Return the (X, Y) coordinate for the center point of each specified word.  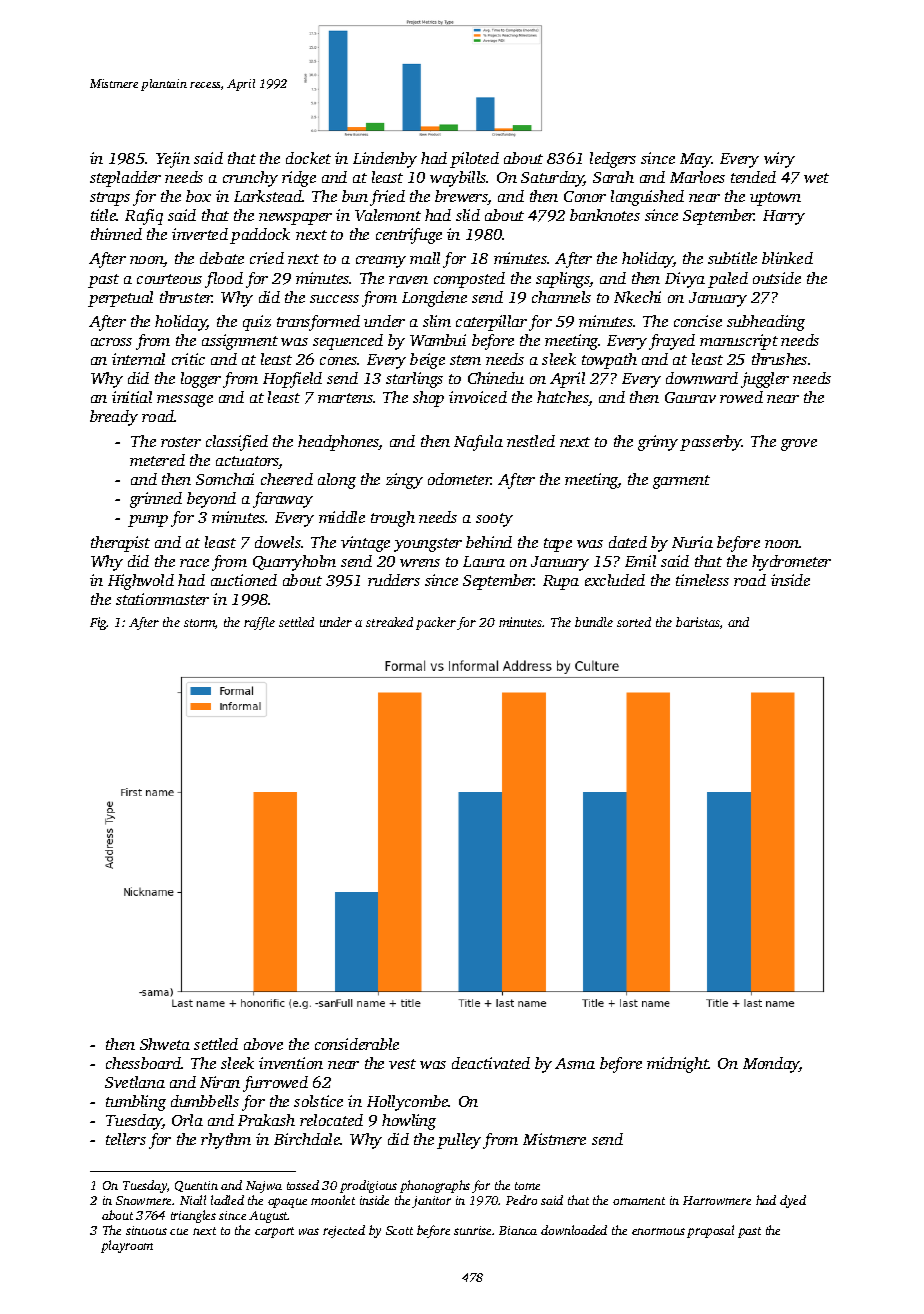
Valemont (388, 215)
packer (436, 623)
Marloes (697, 177)
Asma (575, 1063)
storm (199, 623)
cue (179, 1231)
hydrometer (791, 563)
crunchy (250, 179)
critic (188, 359)
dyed (793, 1201)
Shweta (165, 1044)
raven (408, 280)
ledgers (613, 160)
